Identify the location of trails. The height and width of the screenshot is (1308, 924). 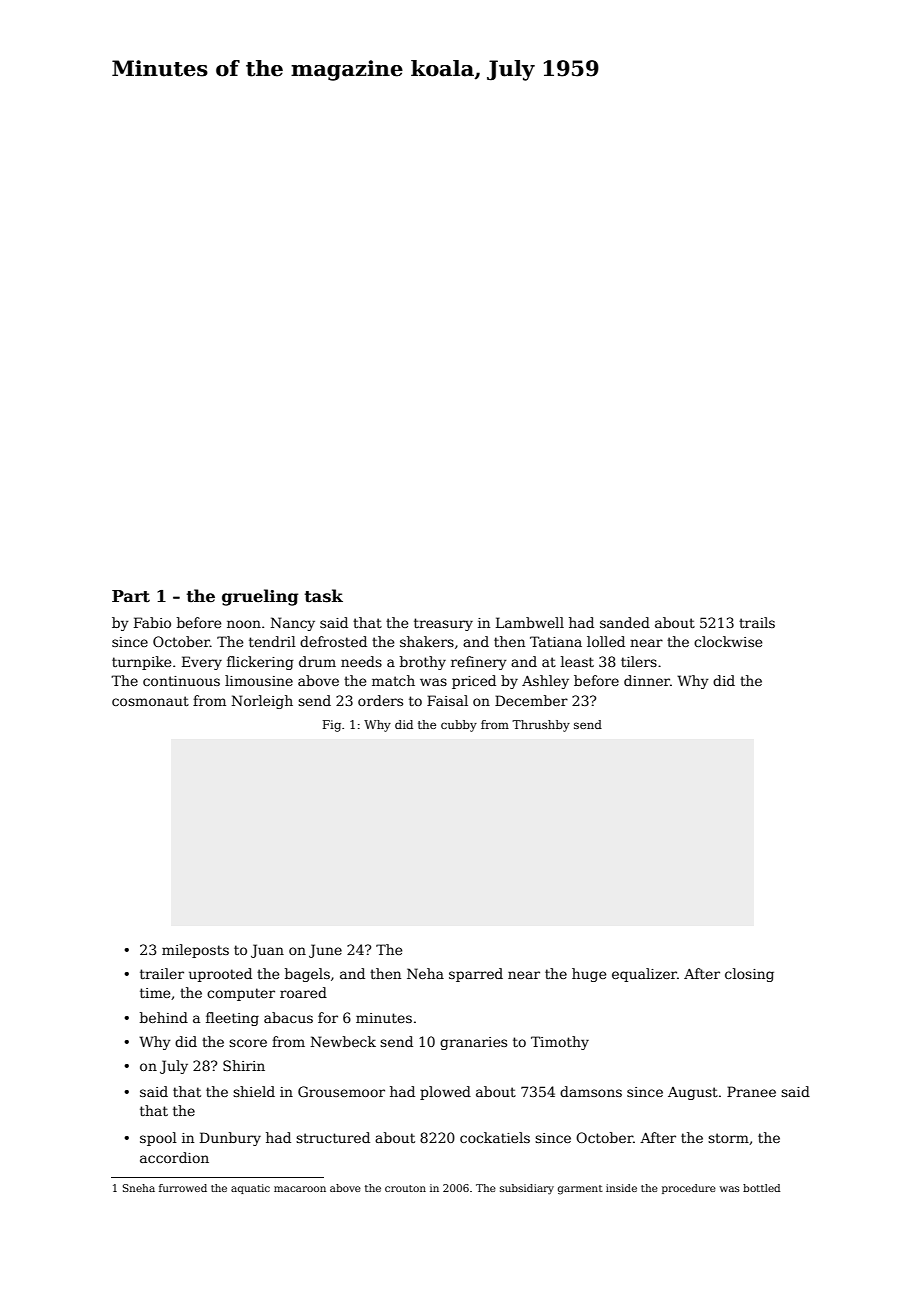
(757, 622).
